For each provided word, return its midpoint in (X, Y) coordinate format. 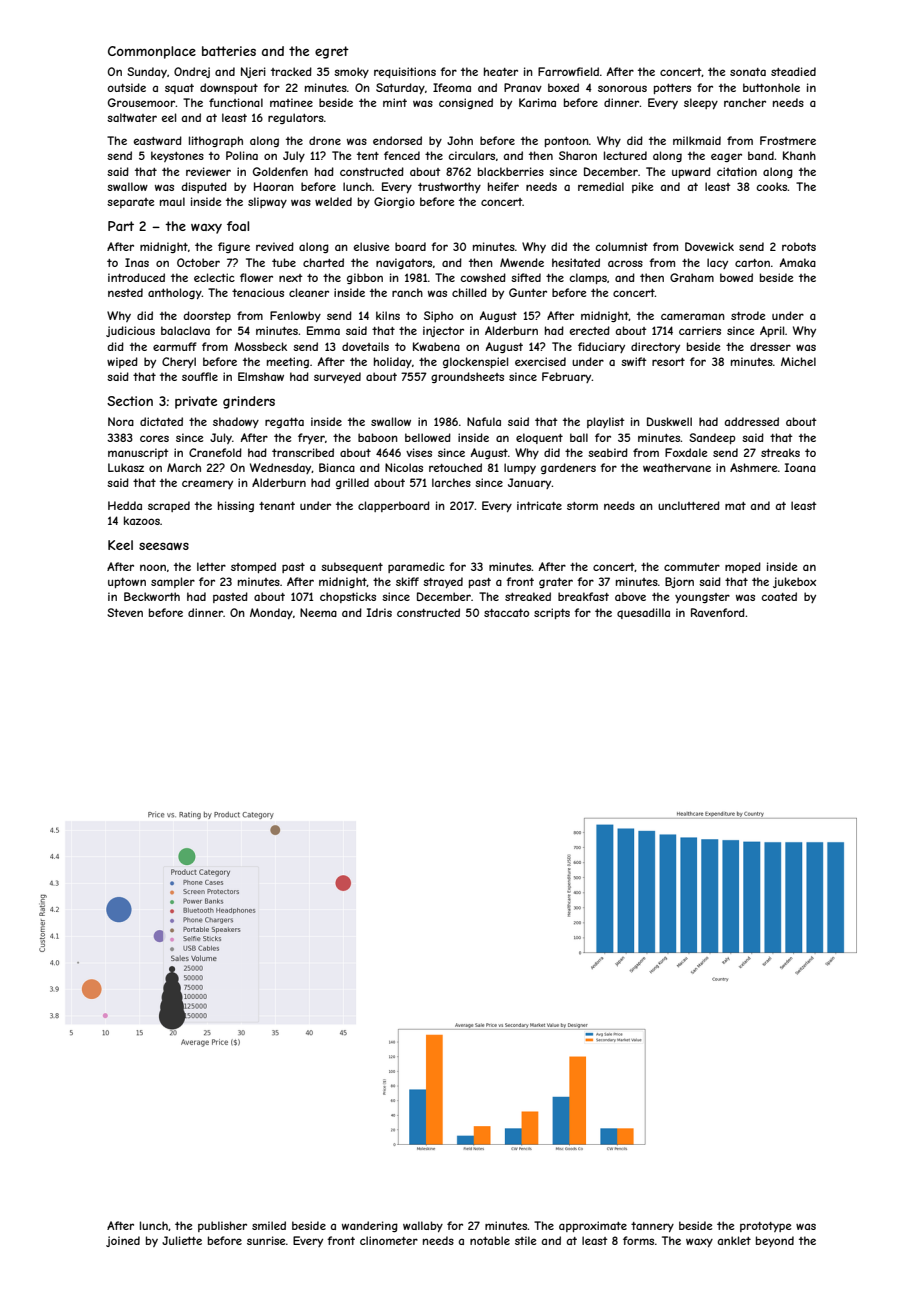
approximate (593, 1226)
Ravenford (718, 612)
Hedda (125, 505)
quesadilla (643, 613)
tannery (652, 1227)
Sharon (578, 155)
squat (179, 89)
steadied (793, 71)
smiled (269, 1225)
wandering (370, 1226)
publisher (222, 1226)
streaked (528, 596)
